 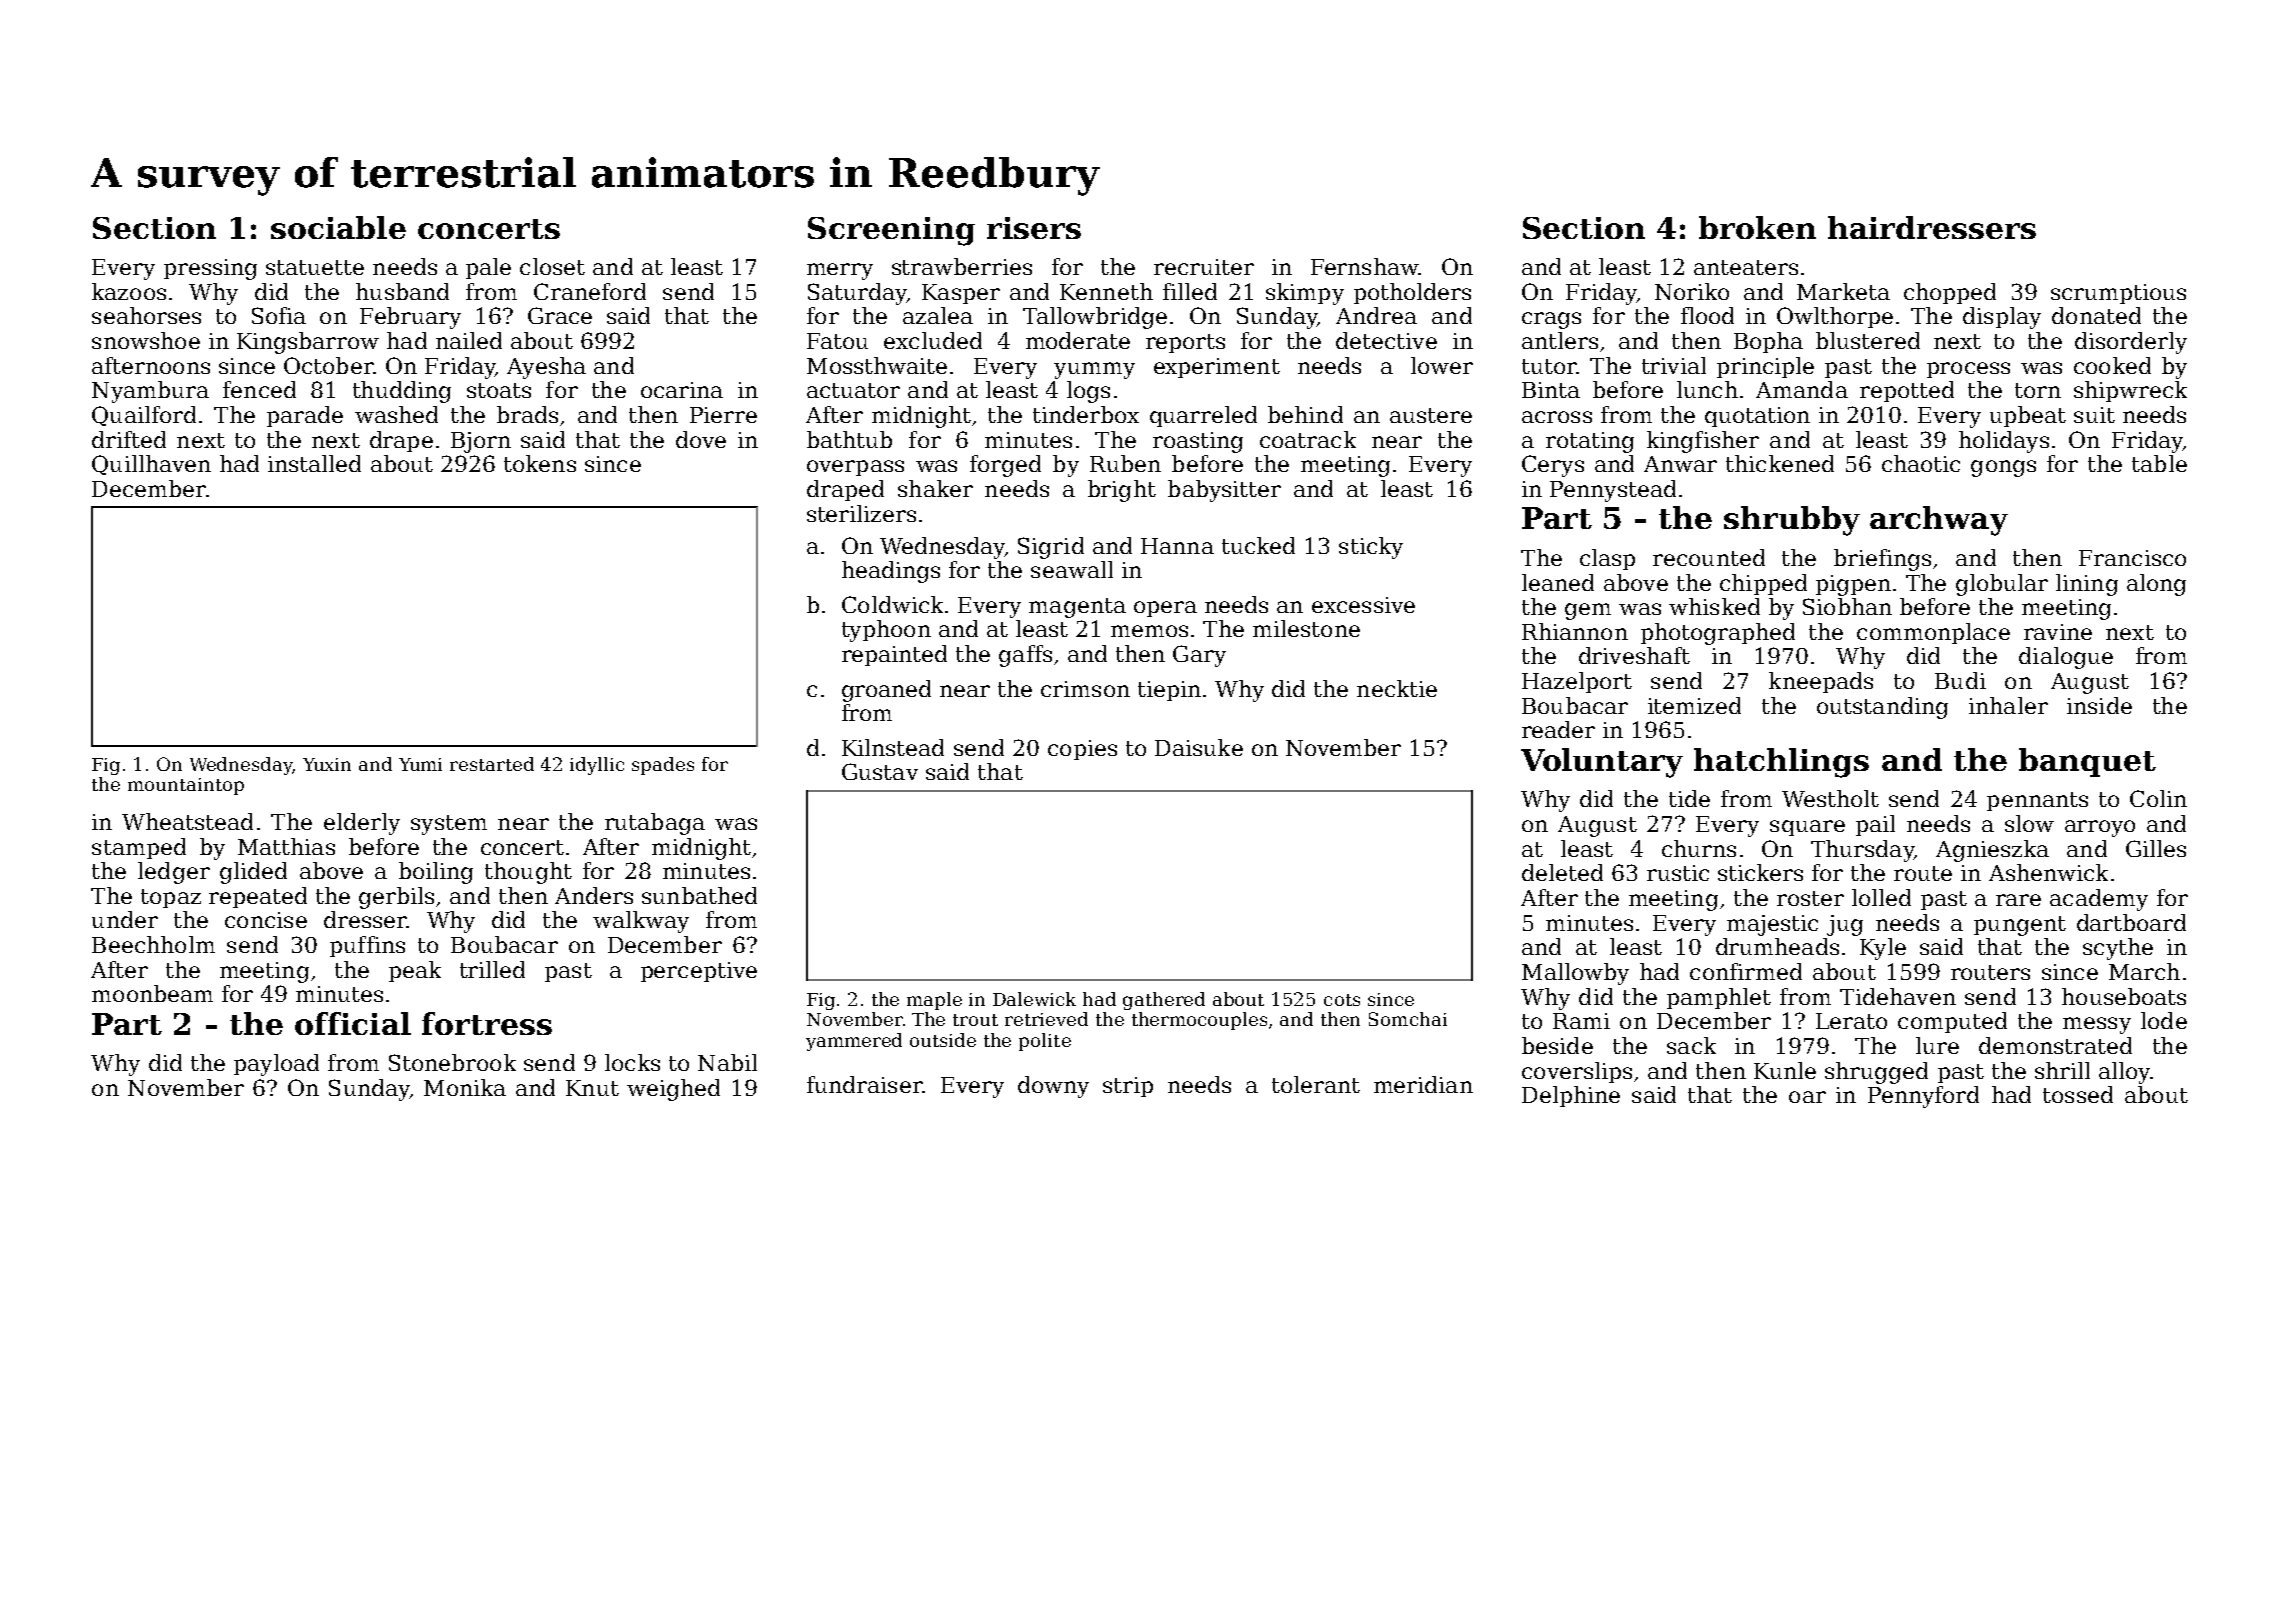 I want to click on pressing, so click(x=210, y=269).
